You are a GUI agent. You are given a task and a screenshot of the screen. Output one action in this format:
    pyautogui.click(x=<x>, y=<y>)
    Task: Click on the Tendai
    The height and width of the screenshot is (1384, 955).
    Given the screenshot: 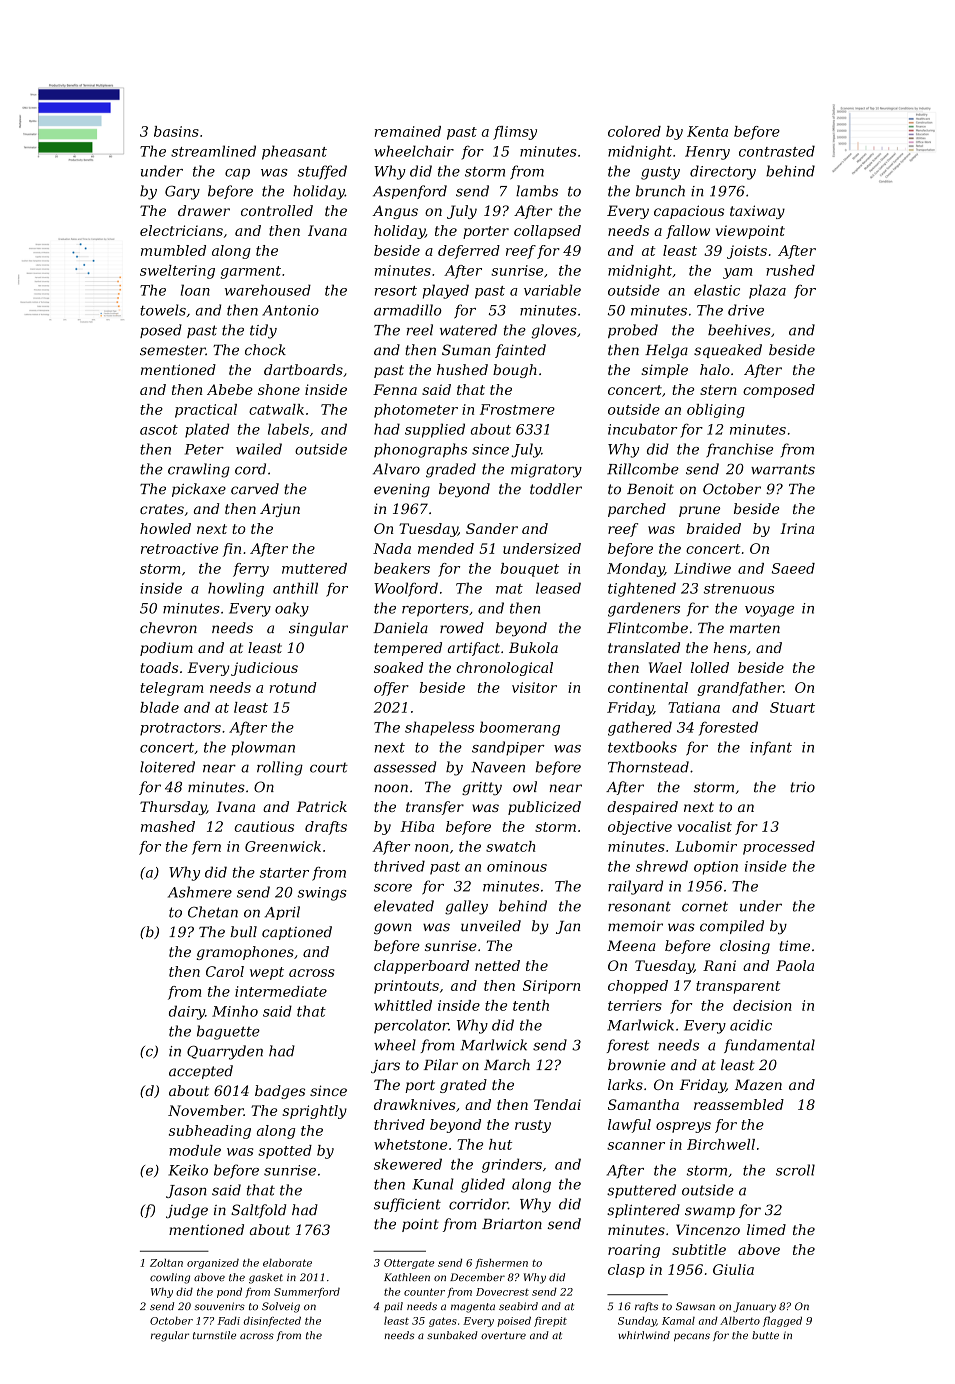 What is the action you would take?
    pyautogui.click(x=557, y=1104)
